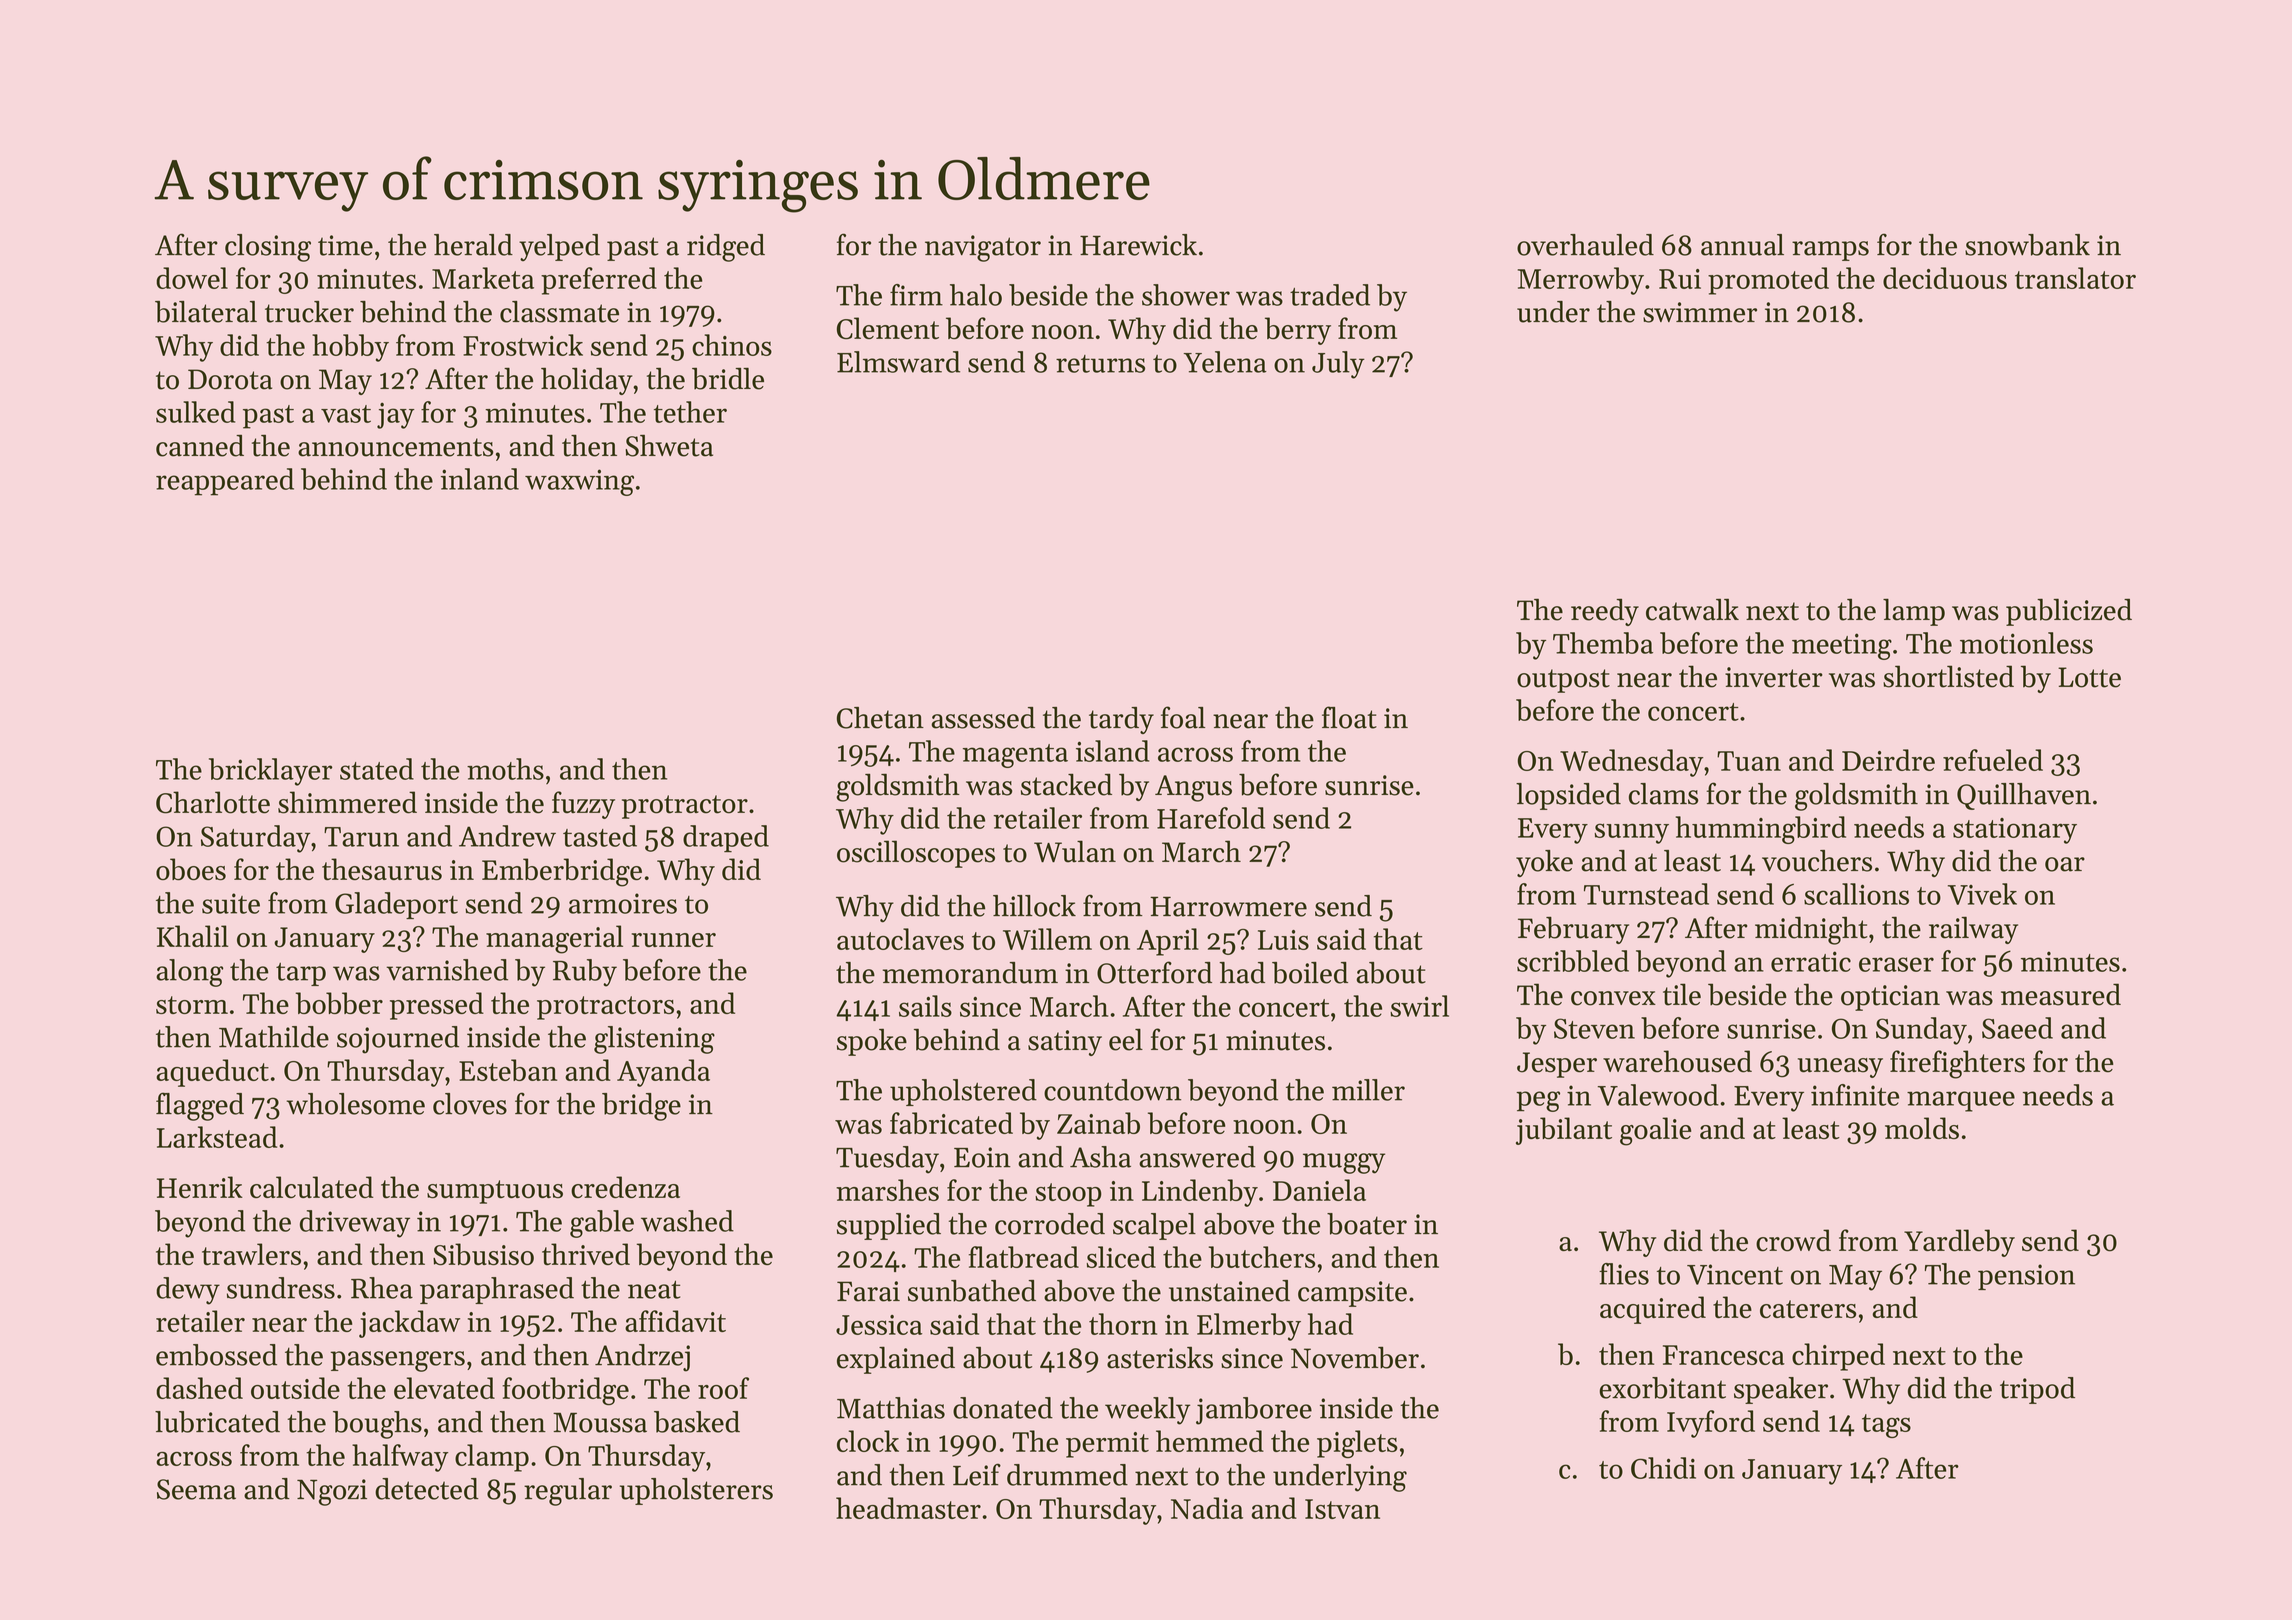 This image has height=1620, width=2292. What do you see at coordinates (1605, 612) in the image?
I see `reedy` at bounding box center [1605, 612].
